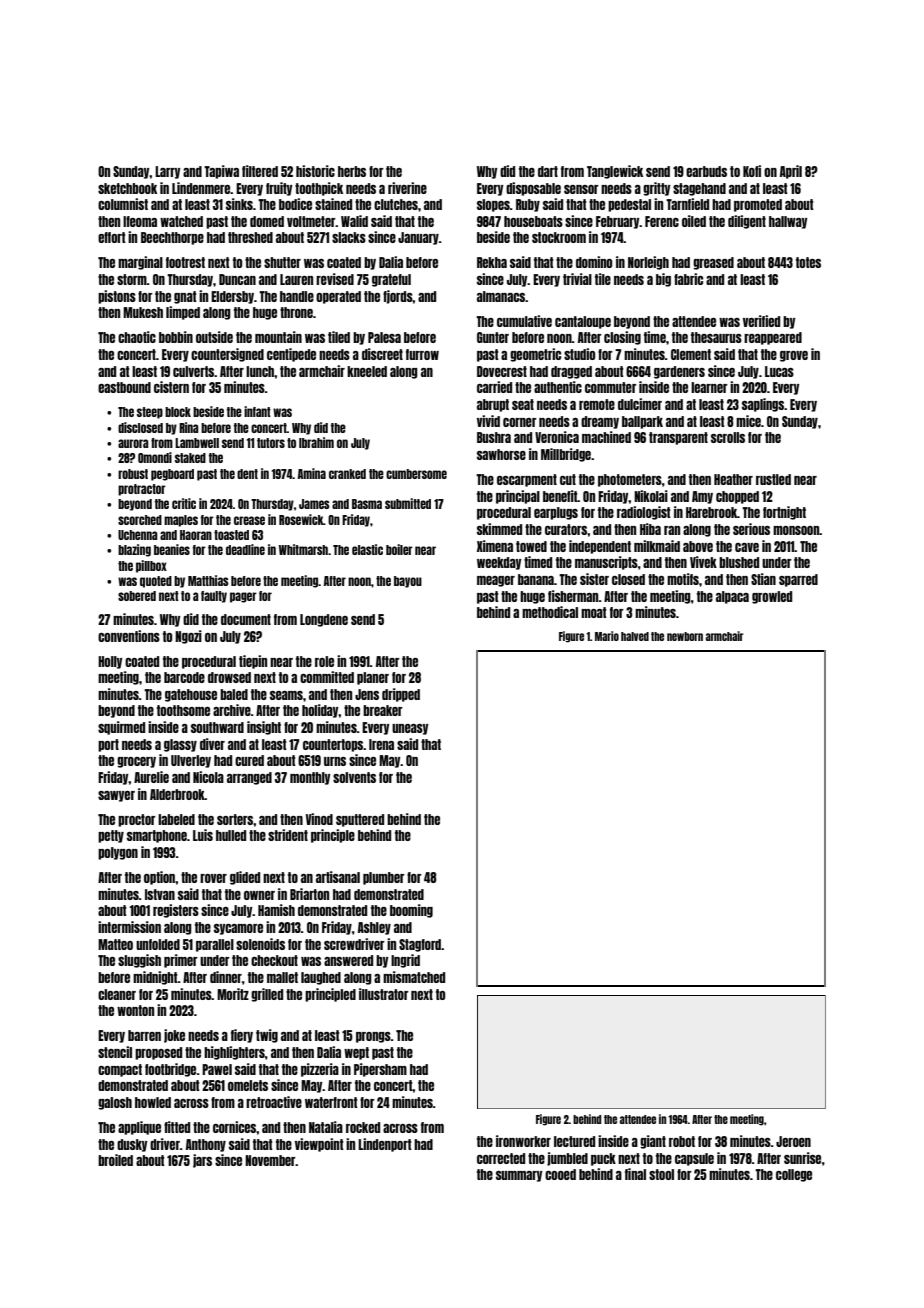  Describe the element at coordinates (271, 443) in the screenshot. I see `tutors` at that location.
